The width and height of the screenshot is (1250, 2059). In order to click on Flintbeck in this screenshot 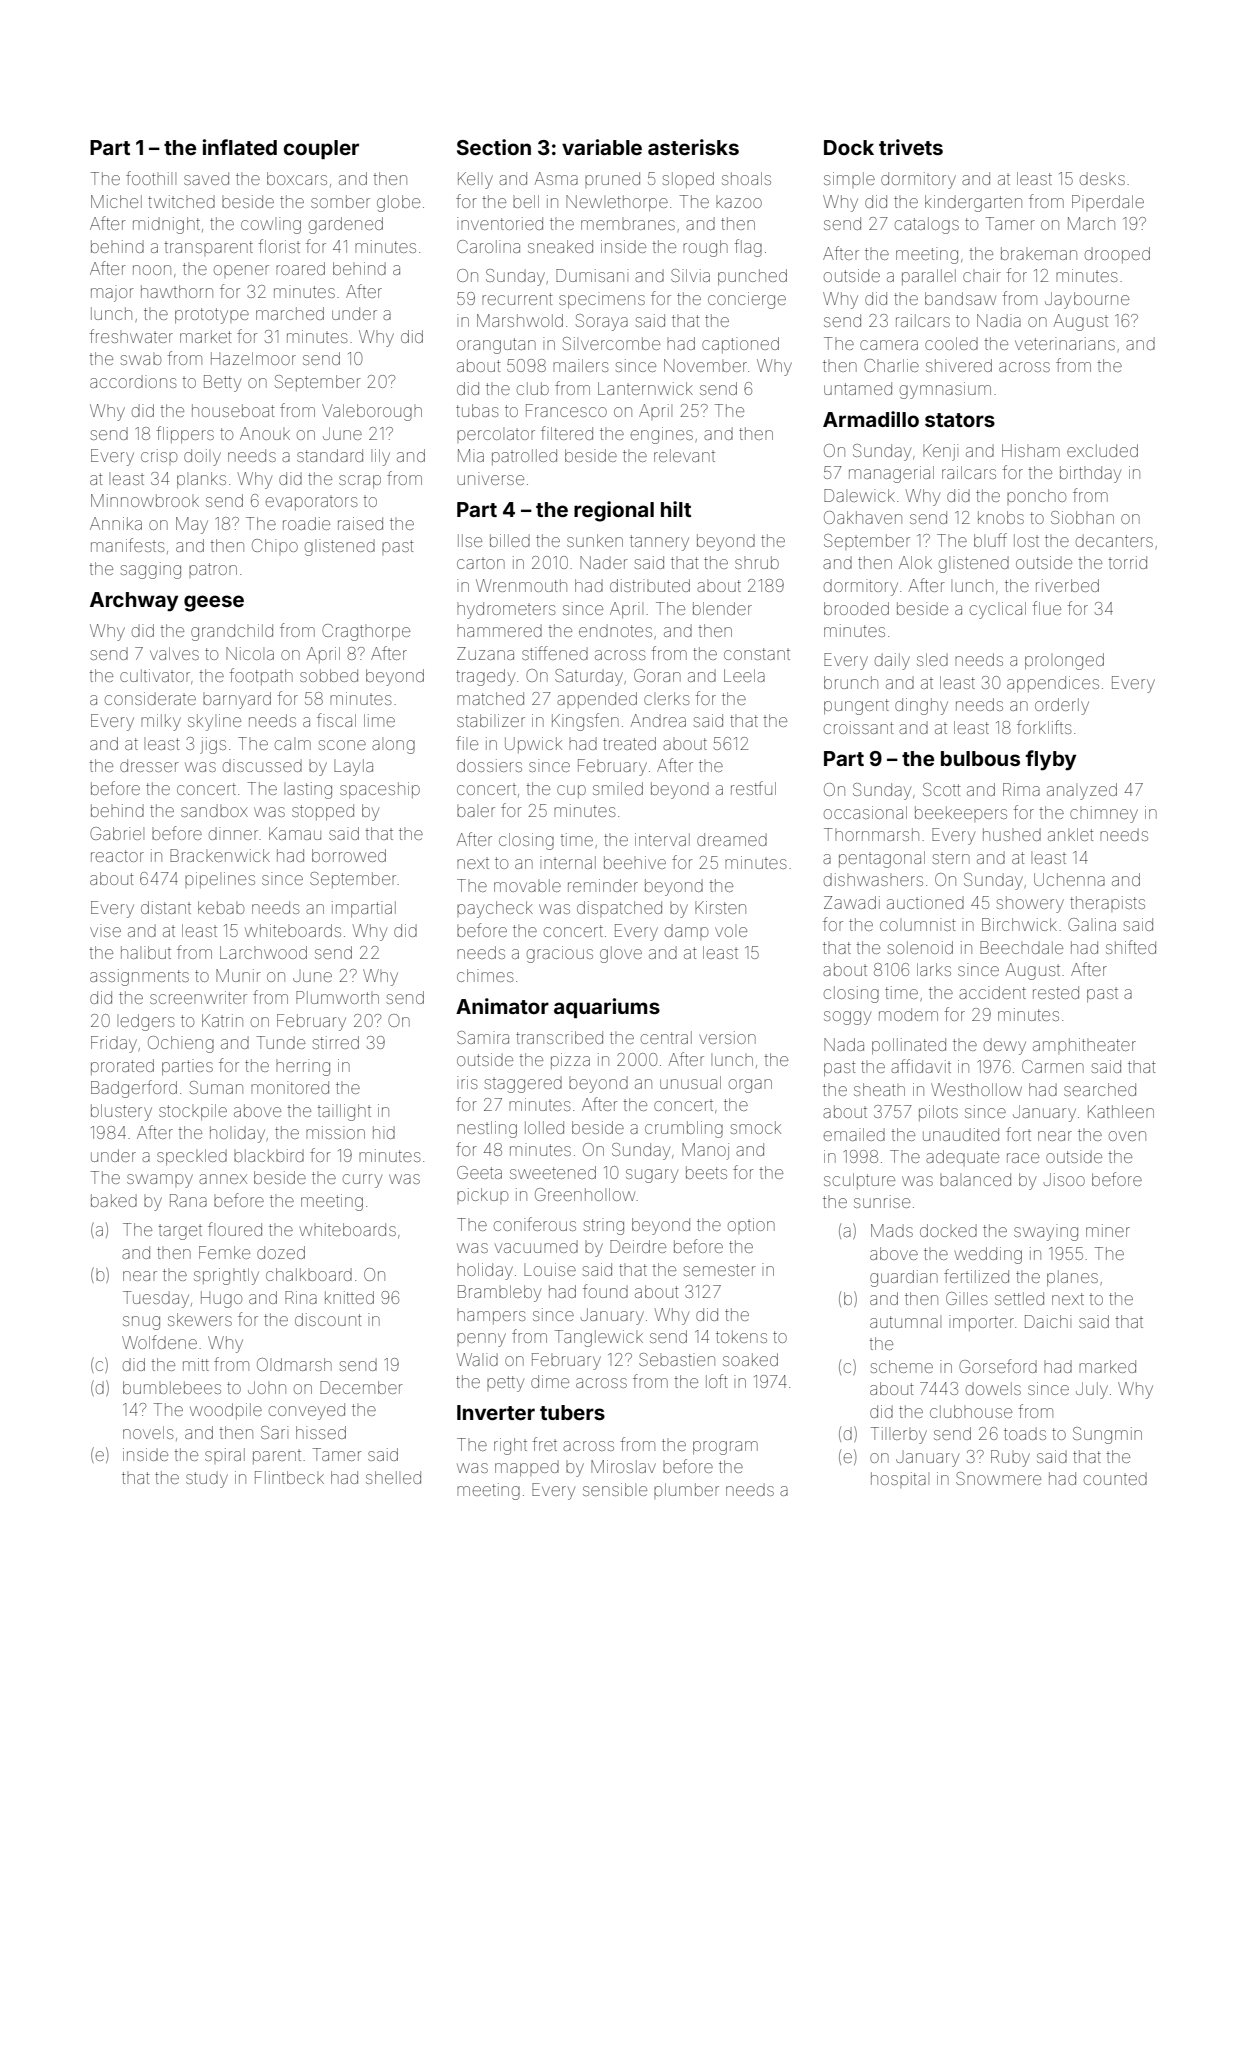, I will do `click(289, 1477)`.
